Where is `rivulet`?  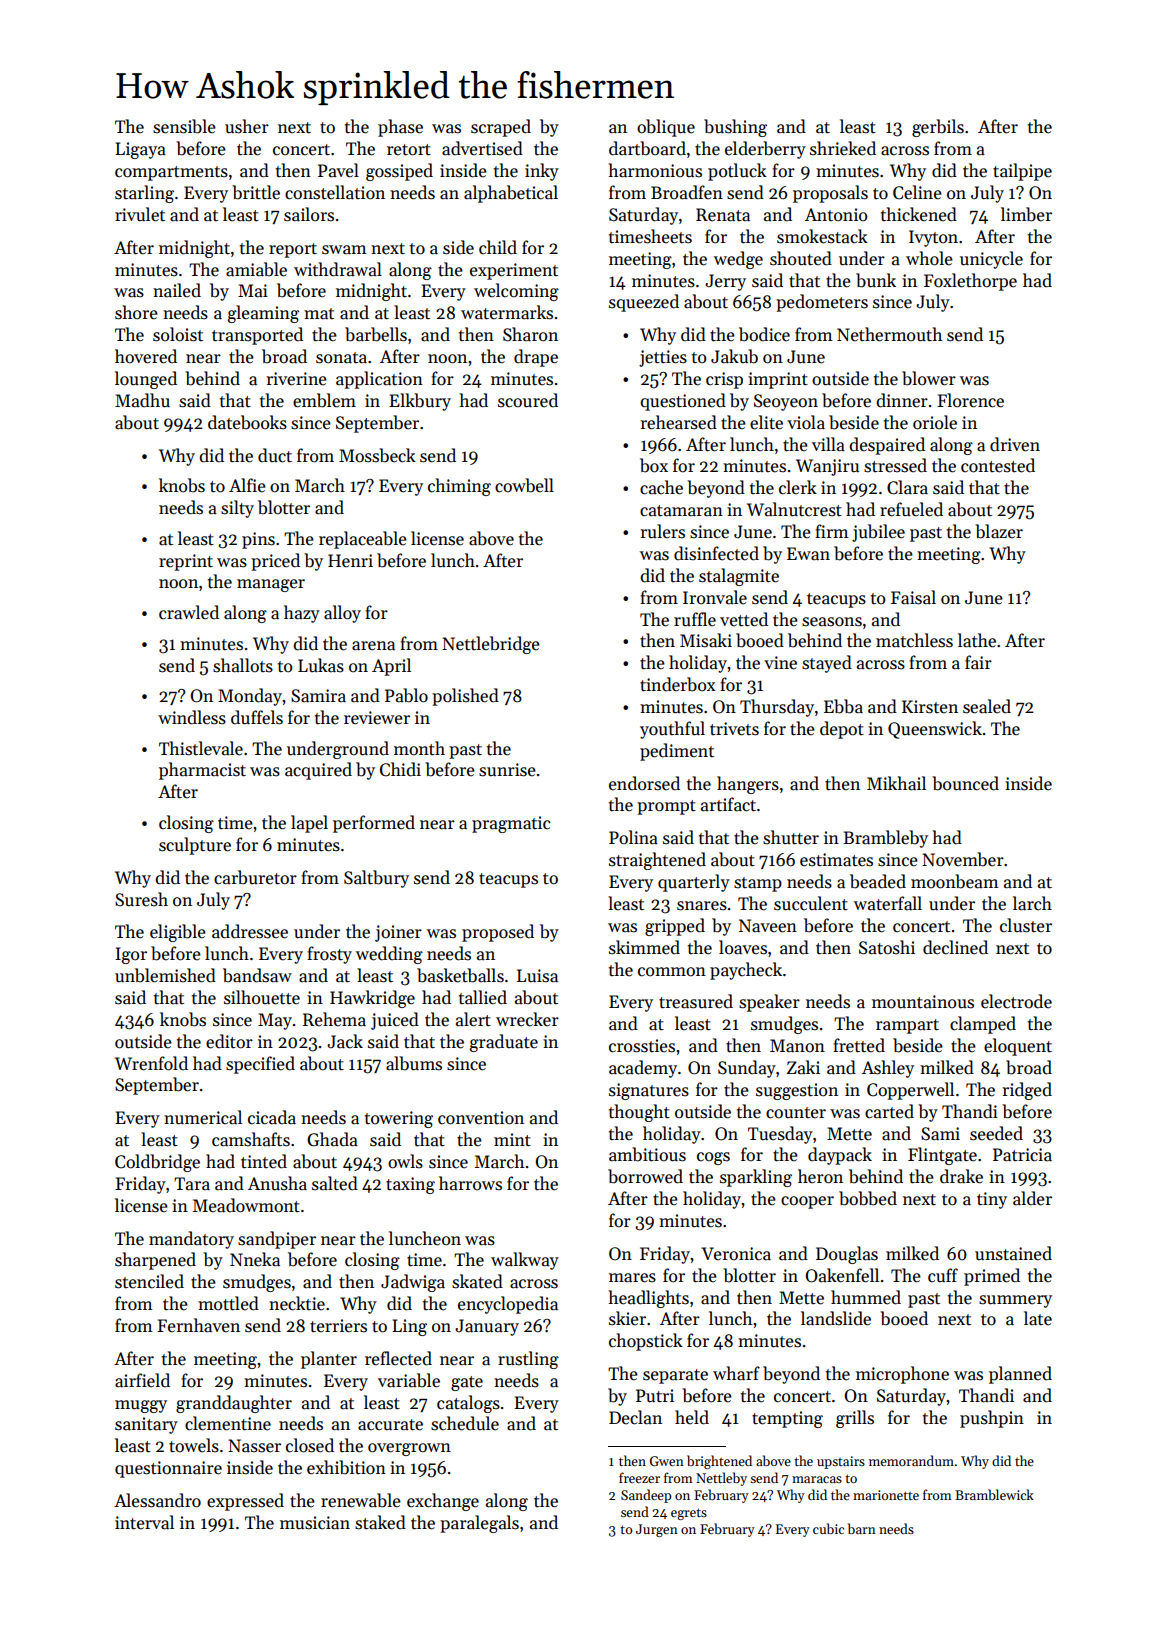 rivulet is located at coordinates (140, 214).
